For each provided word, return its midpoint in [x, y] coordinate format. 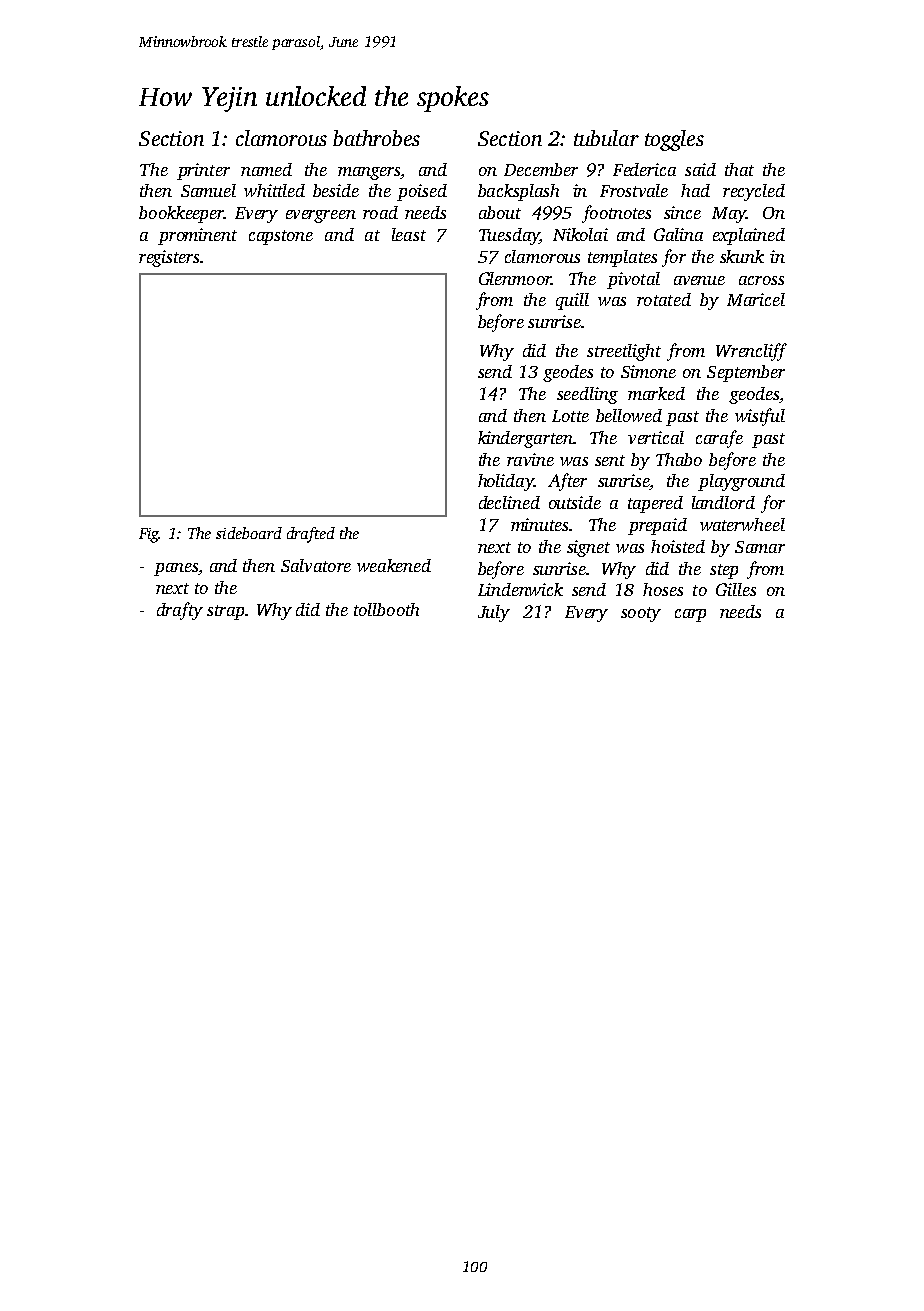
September [746, 373]
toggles [674, 140]
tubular [606, 138]
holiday [506, 482]
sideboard [249, 533]
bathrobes [376, 138]
